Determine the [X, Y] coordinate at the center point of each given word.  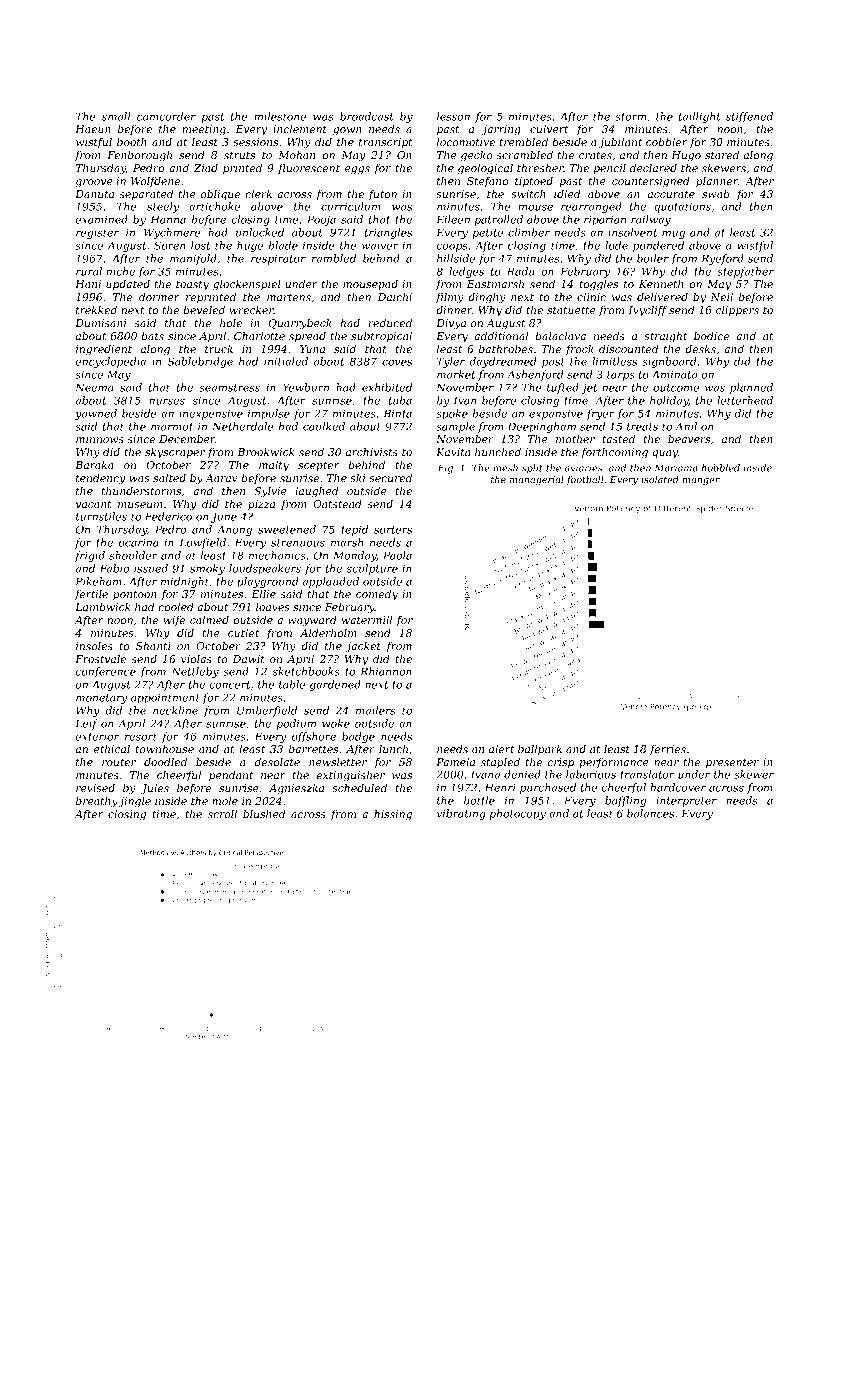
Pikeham [98, 581]
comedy [377, 595]
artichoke [214, 206]
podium [296, 724]
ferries [668, 750]
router [119, 762]
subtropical [381, 337]
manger [701, 481]
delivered [662, 297]
